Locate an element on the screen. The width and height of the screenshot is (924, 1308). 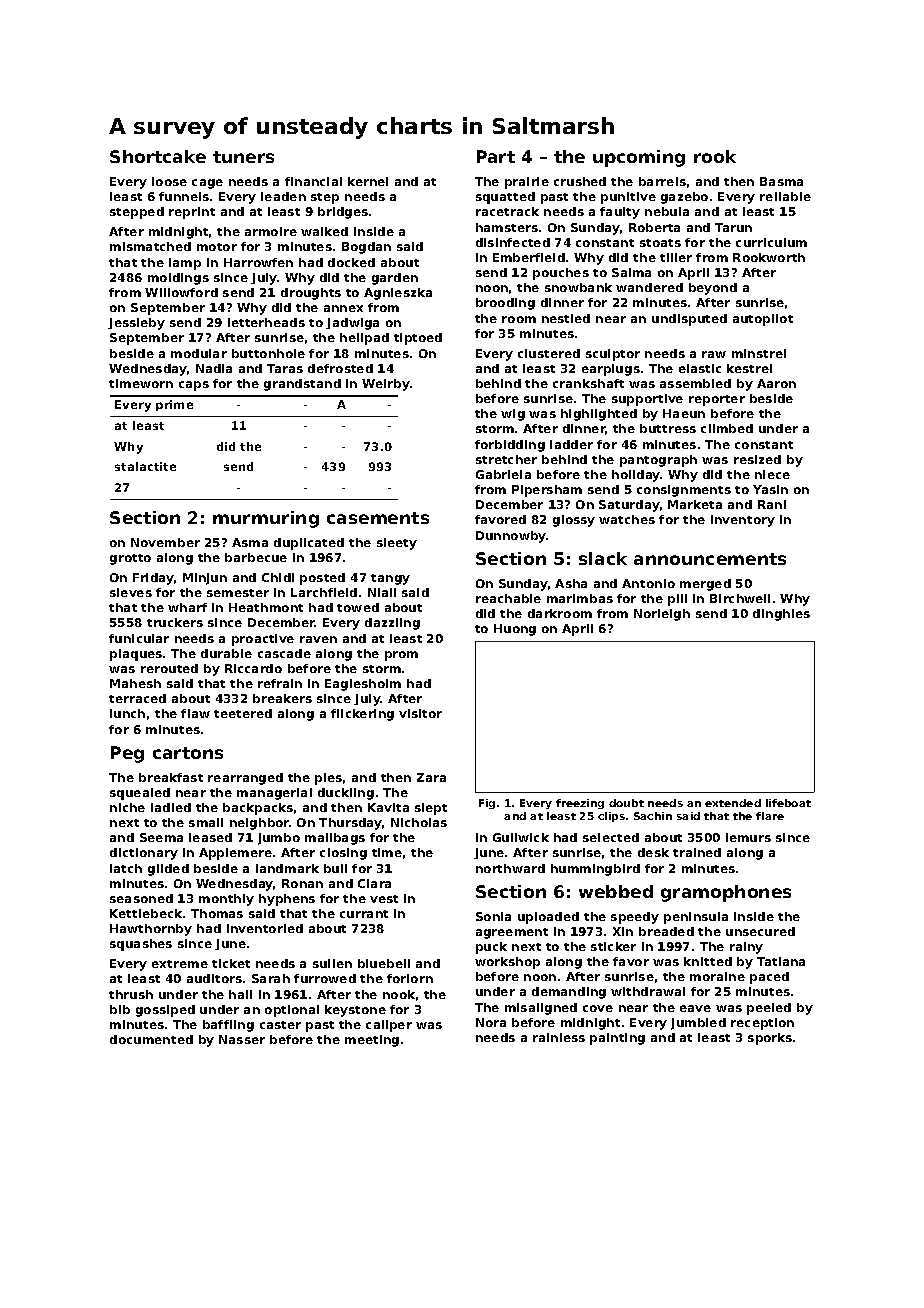
breakers is located at coordinates (282, 698).
